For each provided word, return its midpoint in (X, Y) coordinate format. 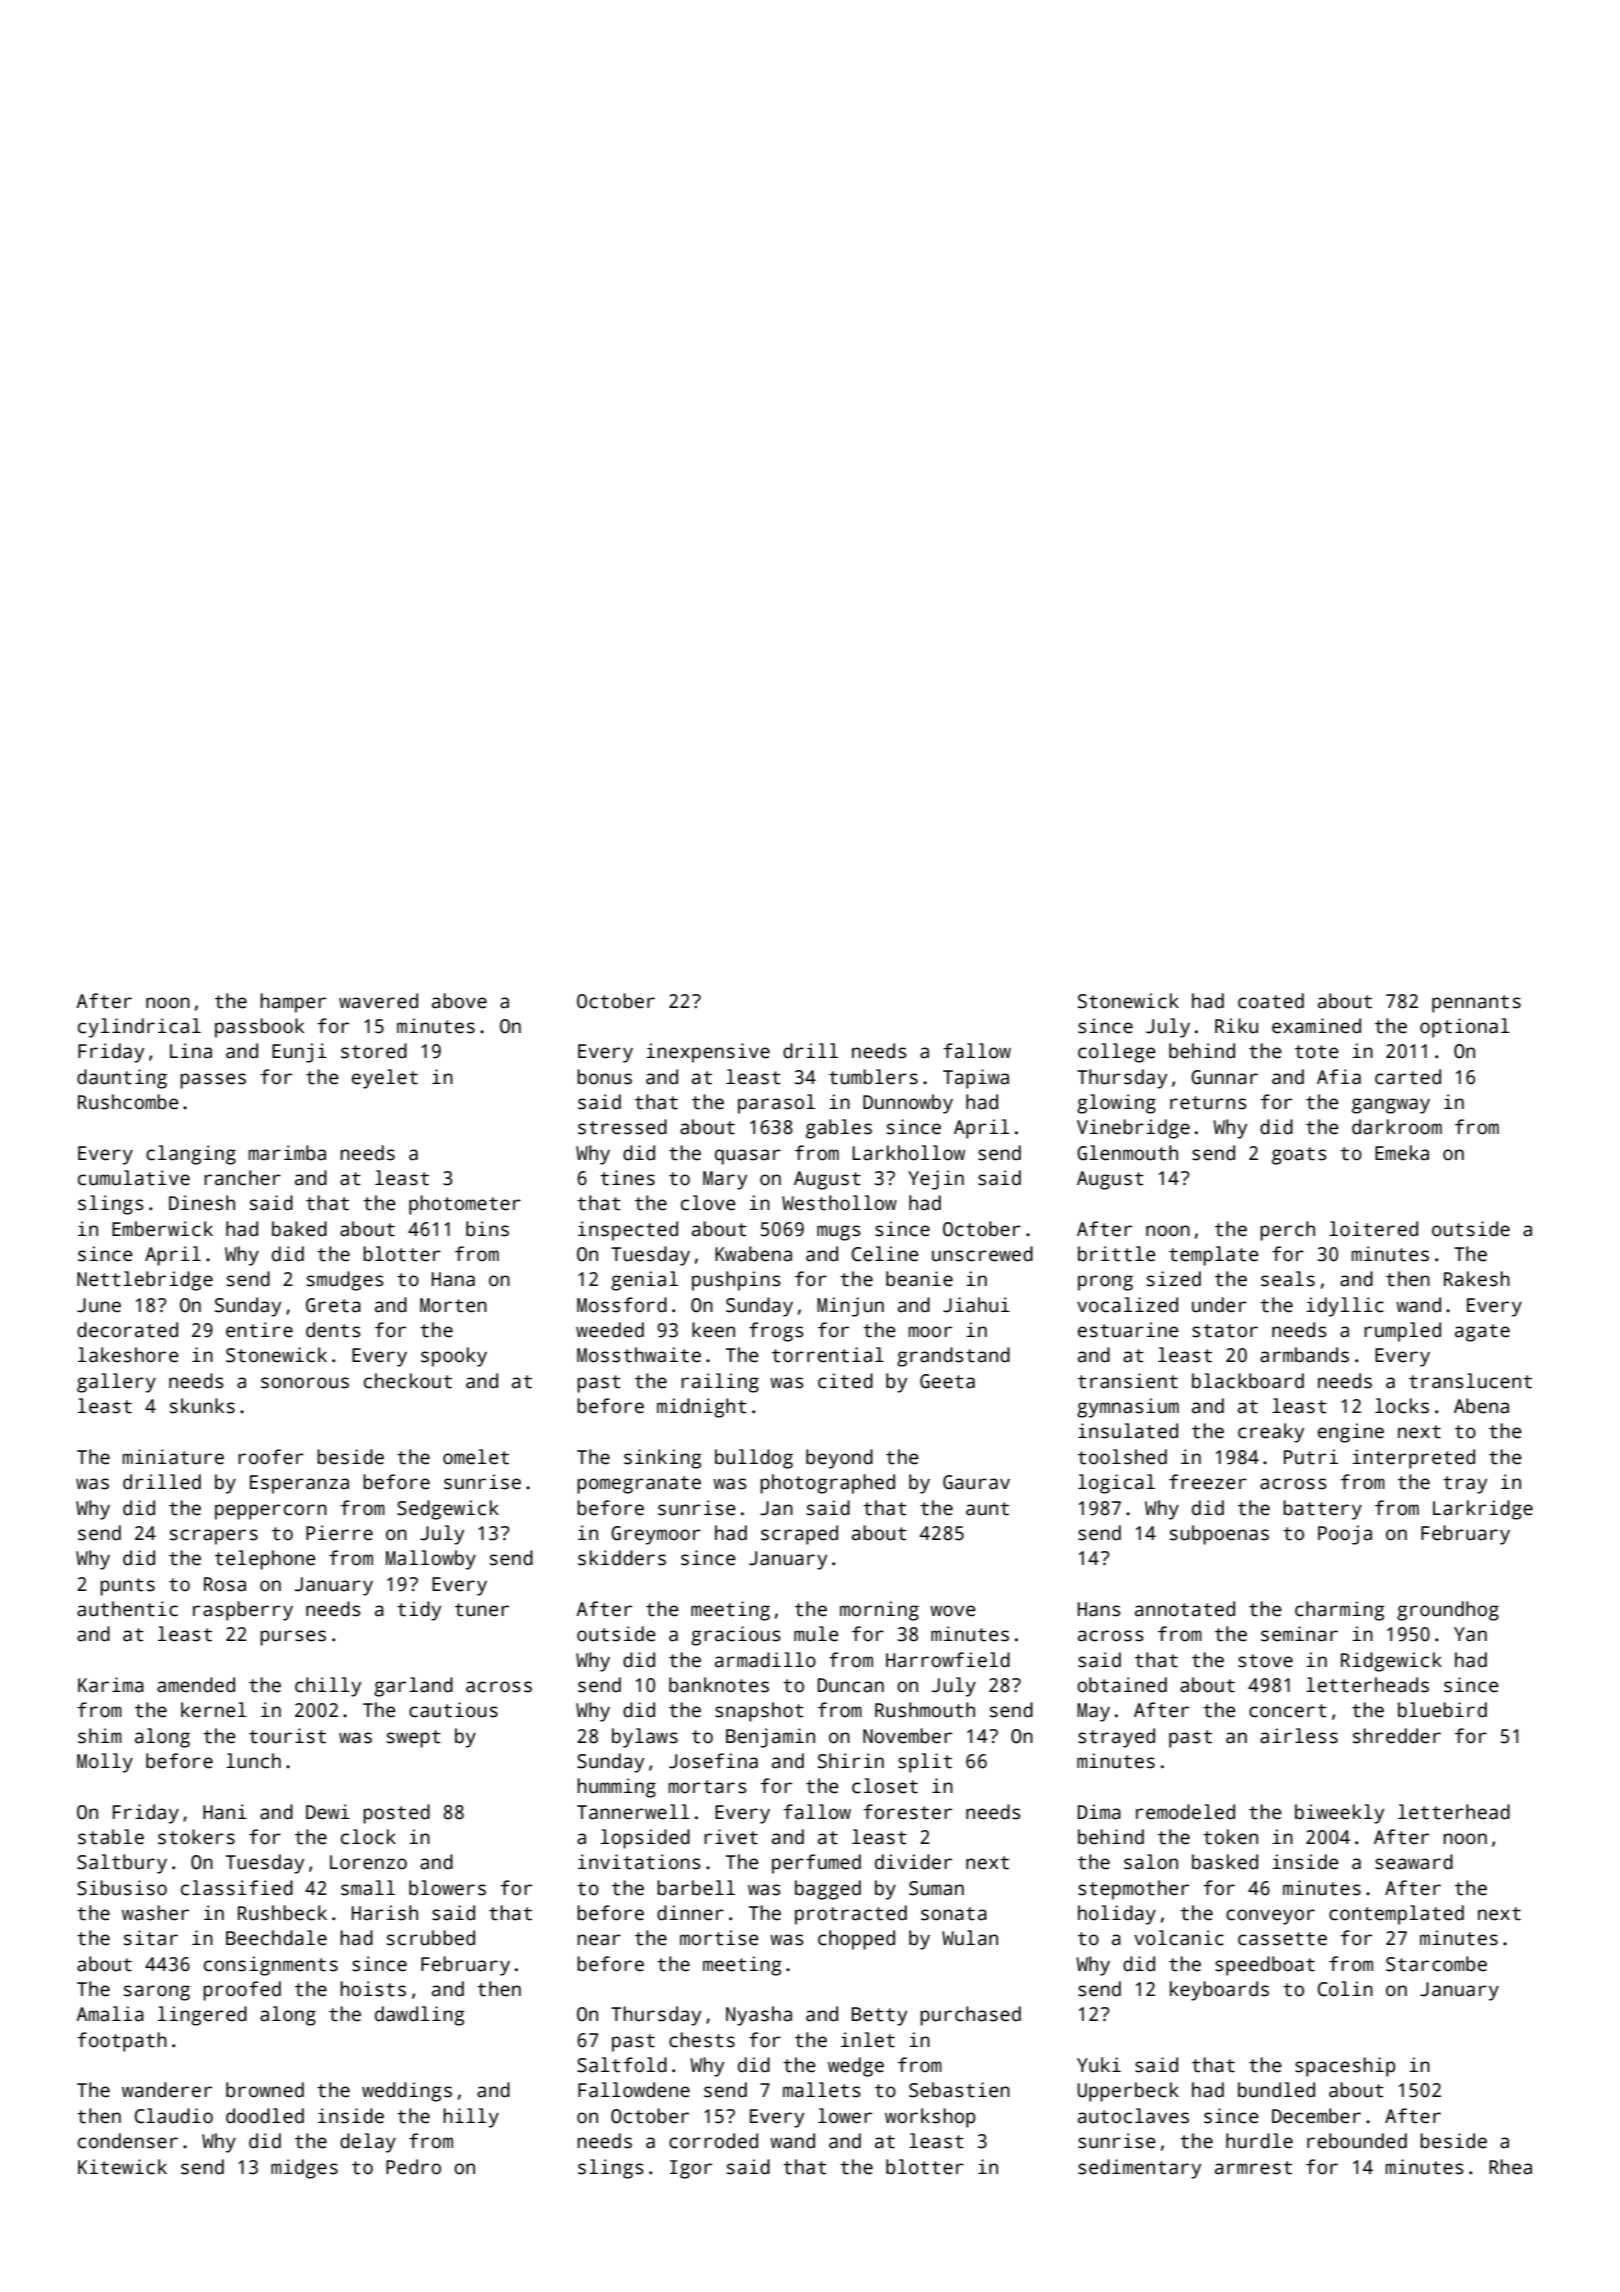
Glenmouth (1127, 1153)
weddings (407, 2092)
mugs (839, 1233)
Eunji (299, 1053)
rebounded (1357, 2141)
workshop (930, 2118)
